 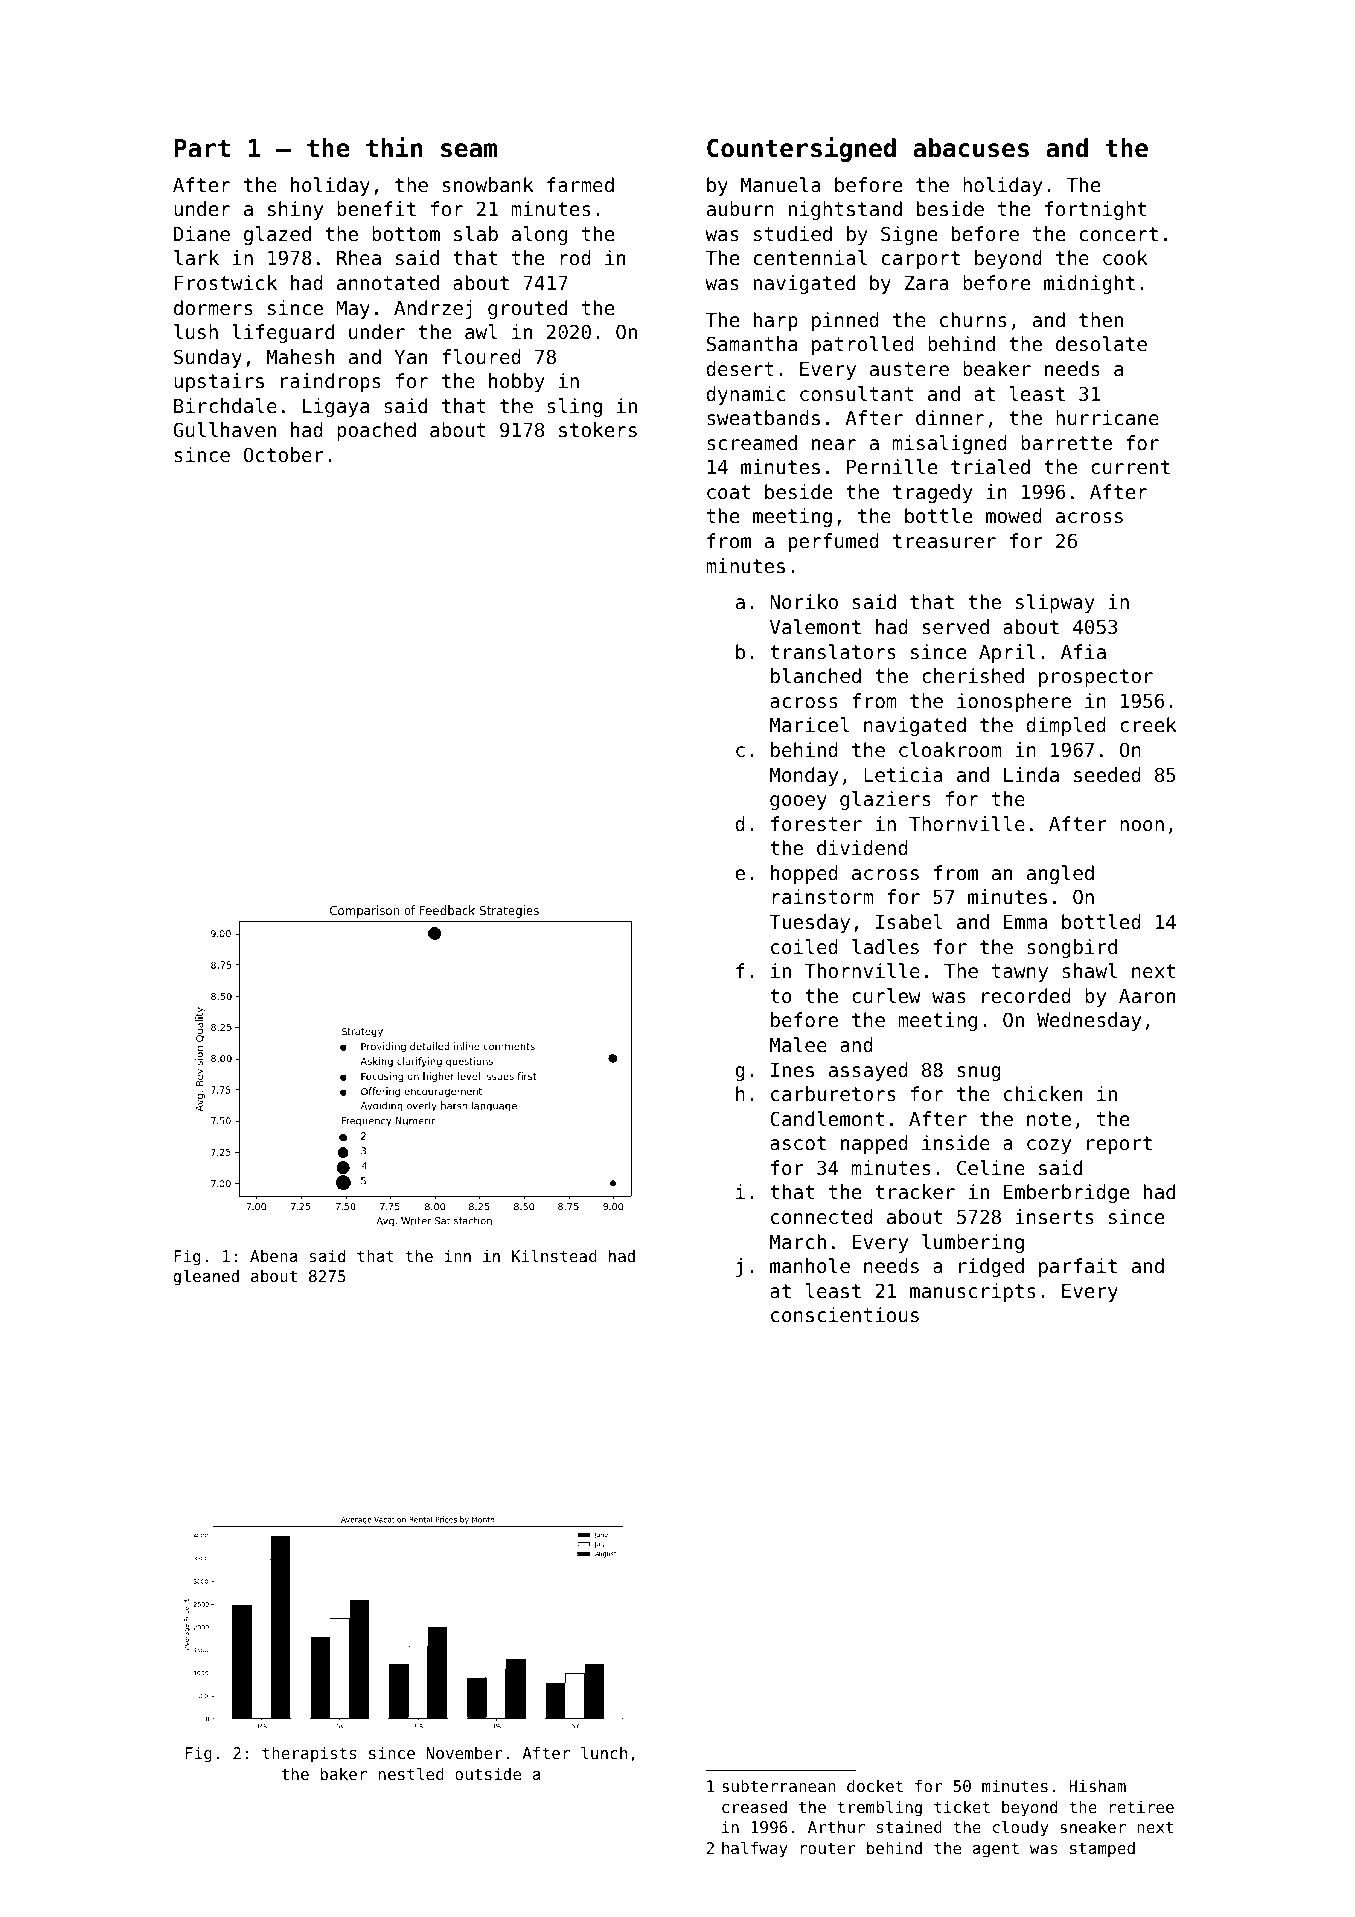 I want to click on nestled, so click(x=411, y=1773).
